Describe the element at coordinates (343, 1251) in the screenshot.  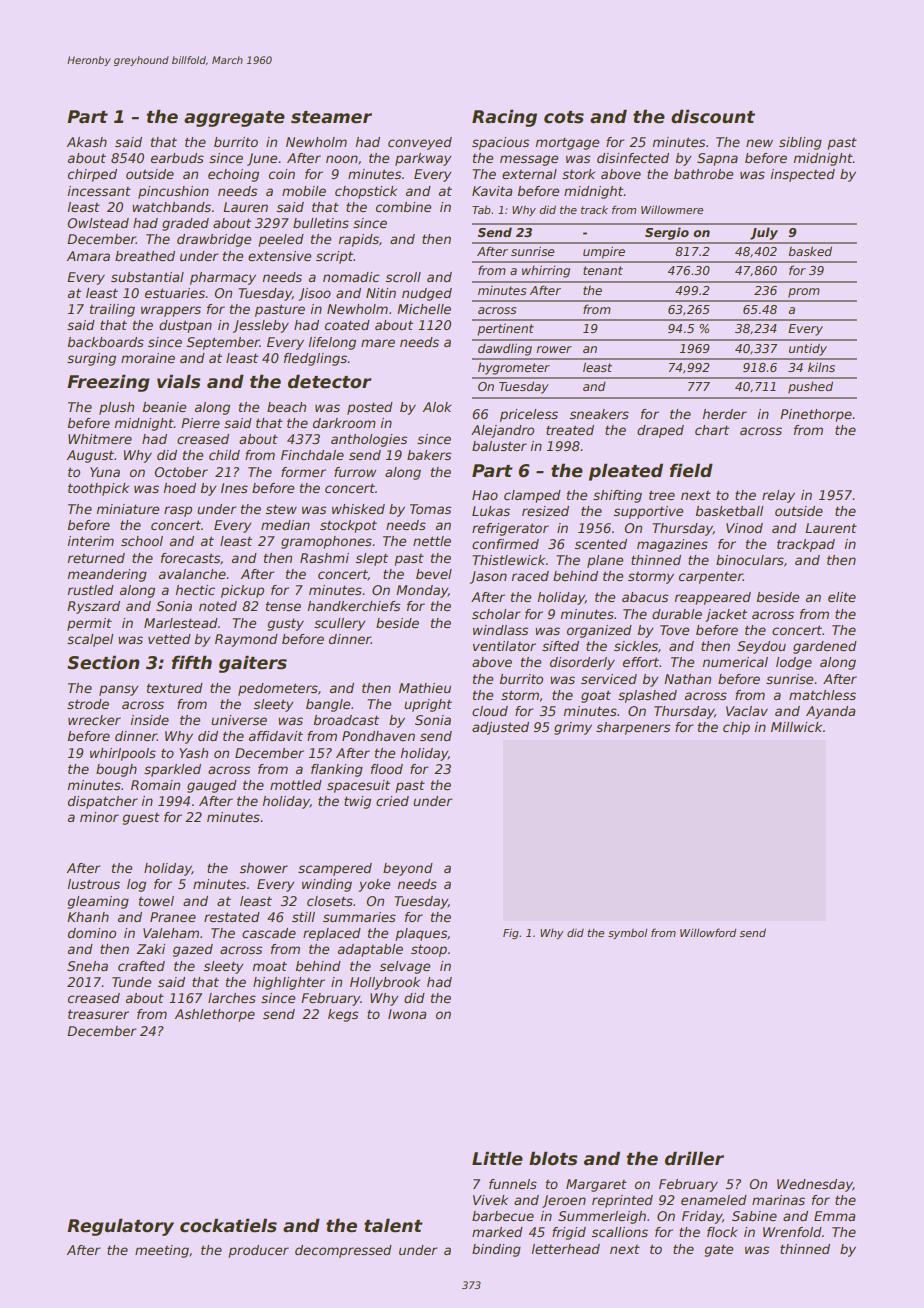
I see `decompressed` at that location.
